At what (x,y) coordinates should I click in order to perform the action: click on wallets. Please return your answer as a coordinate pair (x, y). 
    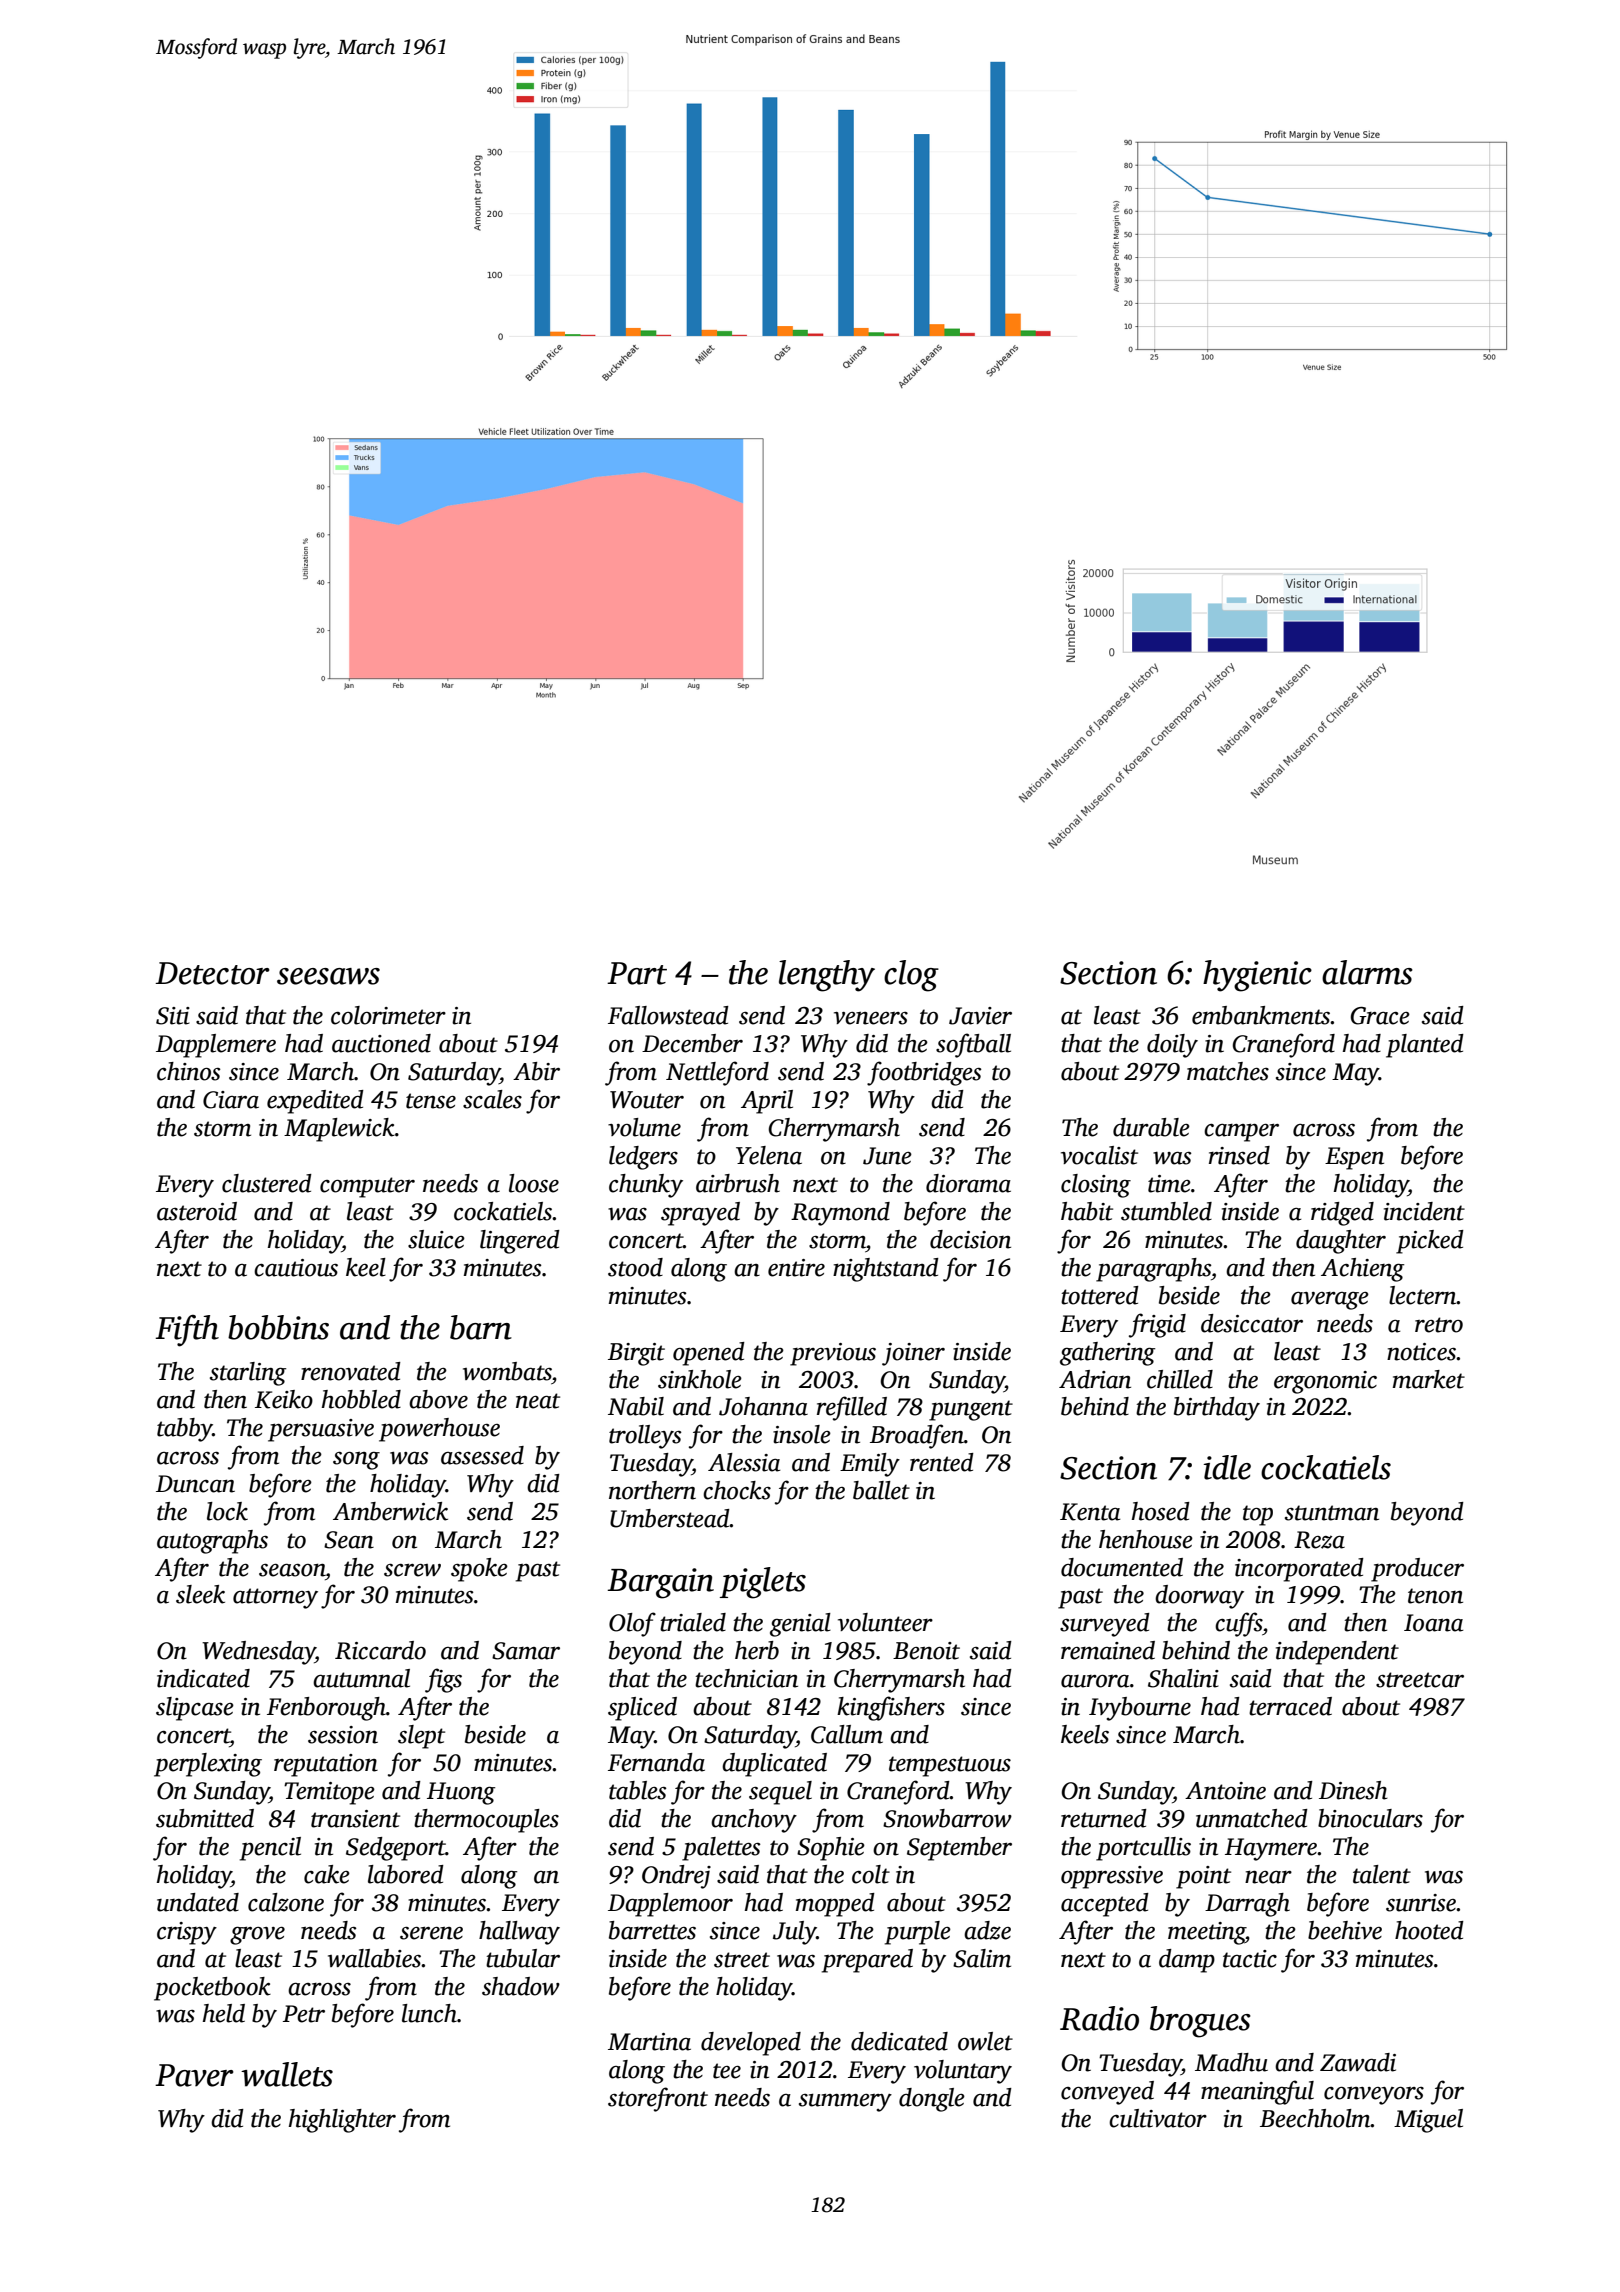
    Looking at the image, I should click on (287, 2074).
